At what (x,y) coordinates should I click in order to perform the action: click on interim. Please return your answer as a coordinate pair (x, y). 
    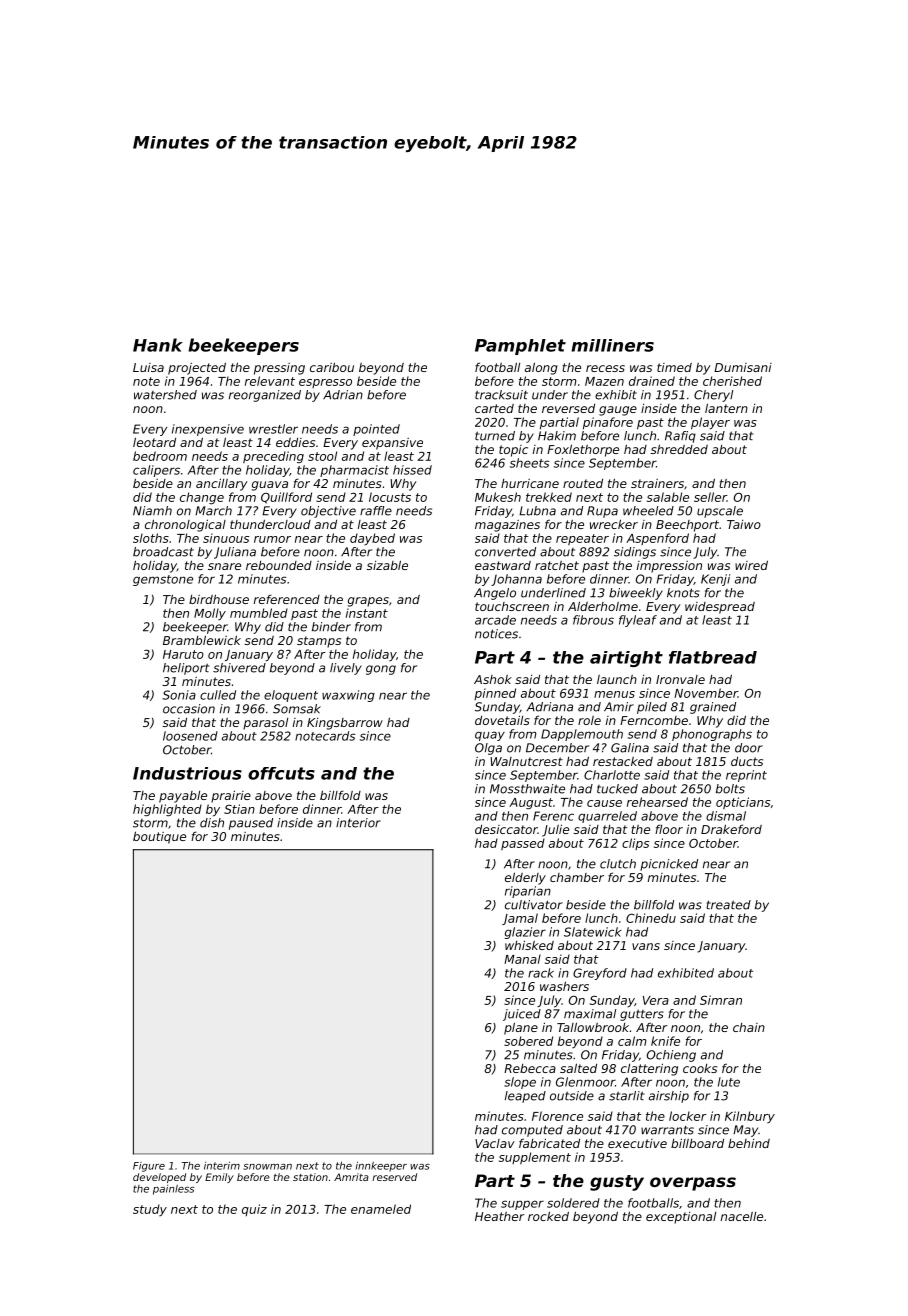
    Looking at the image, I should click on (222, 1165).
